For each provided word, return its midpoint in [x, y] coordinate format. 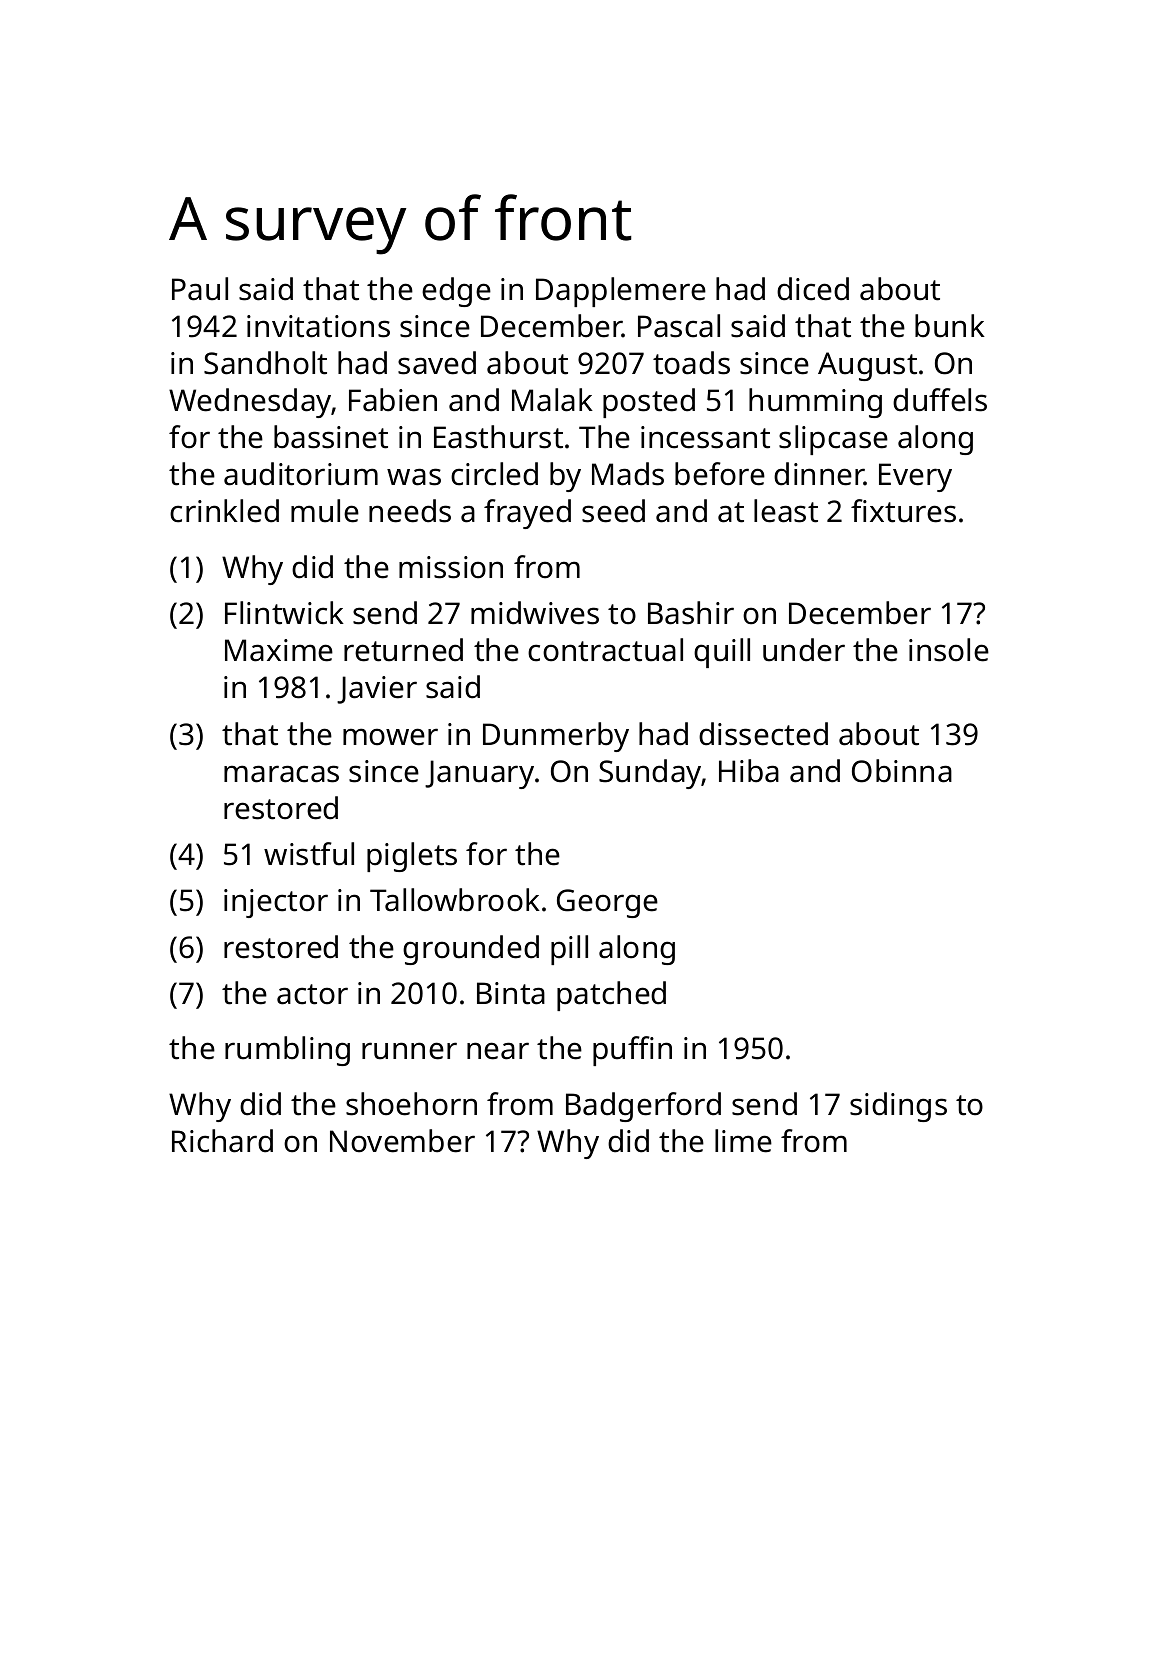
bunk [950, 326]
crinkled [224, 511]
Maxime [279, 650]
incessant [705, 437]
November [402, 1141]
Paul [200, 289]
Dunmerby [556, 737]
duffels [940, 400]
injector [276, 903]
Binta [511, 993]
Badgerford [643, 1107]
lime [743, 1141]
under [804, 650]
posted [649, 403]
